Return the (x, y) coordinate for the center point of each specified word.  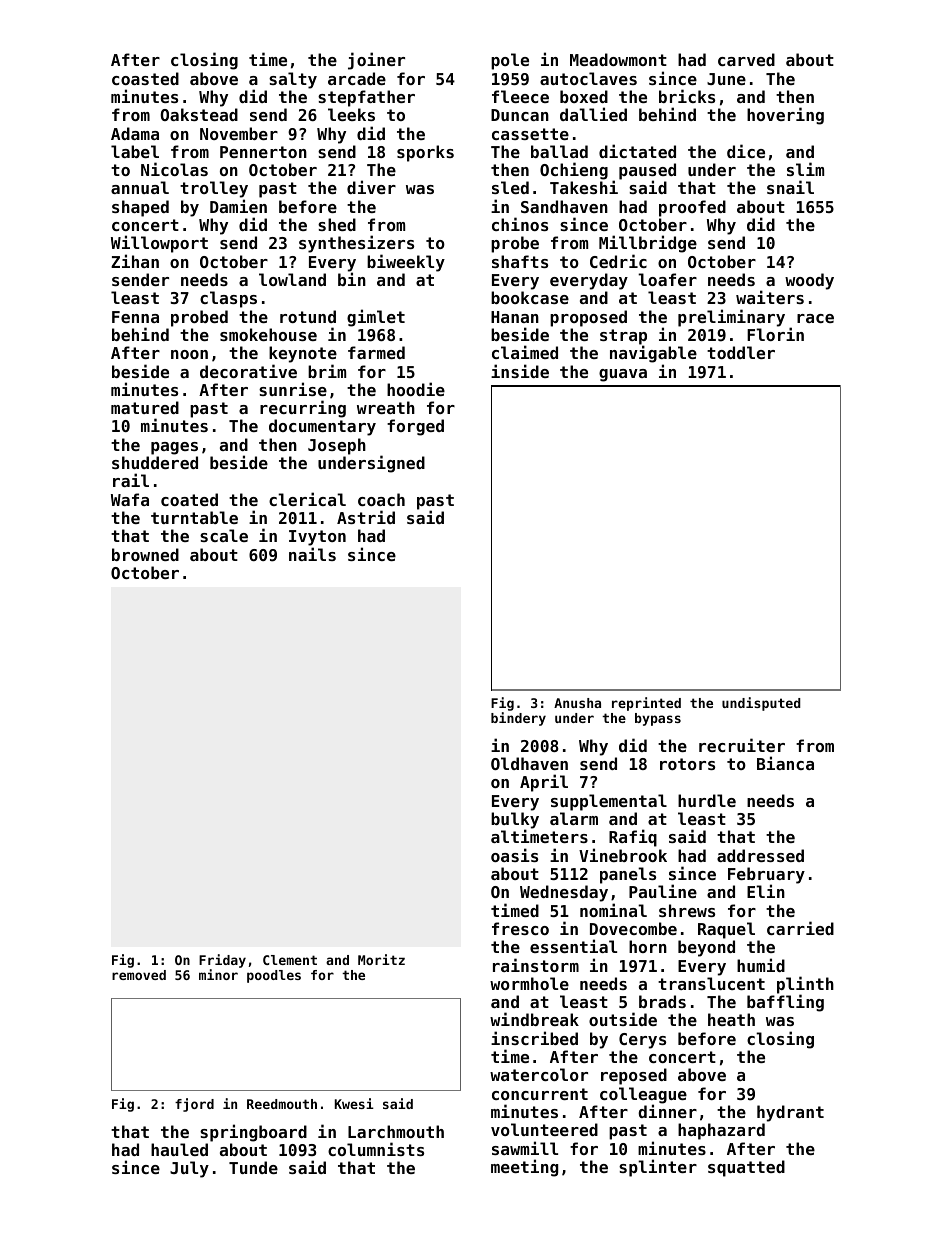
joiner (376, 61)
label (135, 151)
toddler (741, 352)
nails (312, 554)
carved (746, 59)
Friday (222, 961)
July (189, 1169)
